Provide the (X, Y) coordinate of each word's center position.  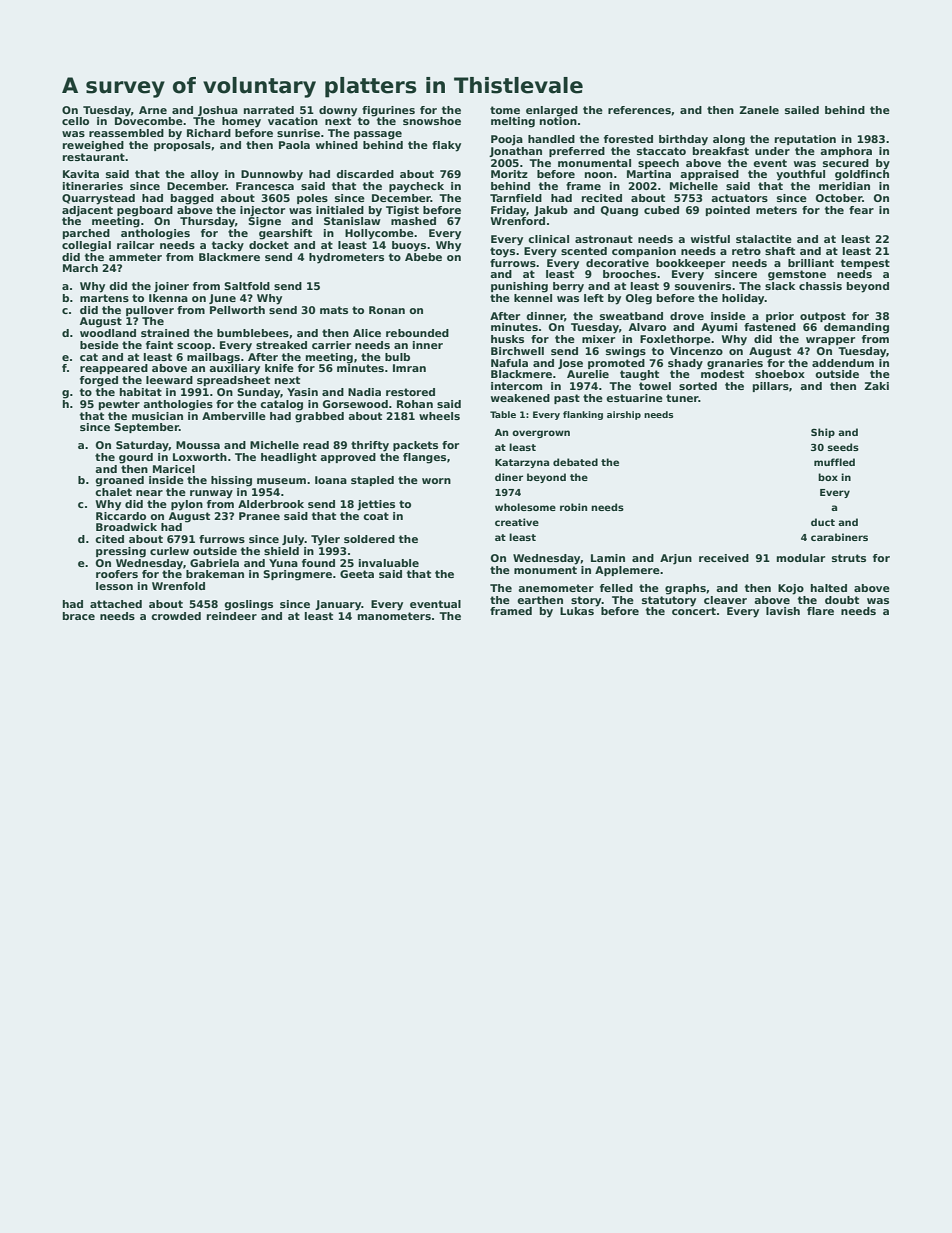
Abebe (423, 257)
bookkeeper (690, 264)
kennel (533, 298)
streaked (281, 345)
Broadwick (126, 527)
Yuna (283, 563)
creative (517, 522)
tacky (228, 246)
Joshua (218, 111)
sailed (802, 110)
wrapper (830, 341)
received (724, 558)
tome (505, 110)
